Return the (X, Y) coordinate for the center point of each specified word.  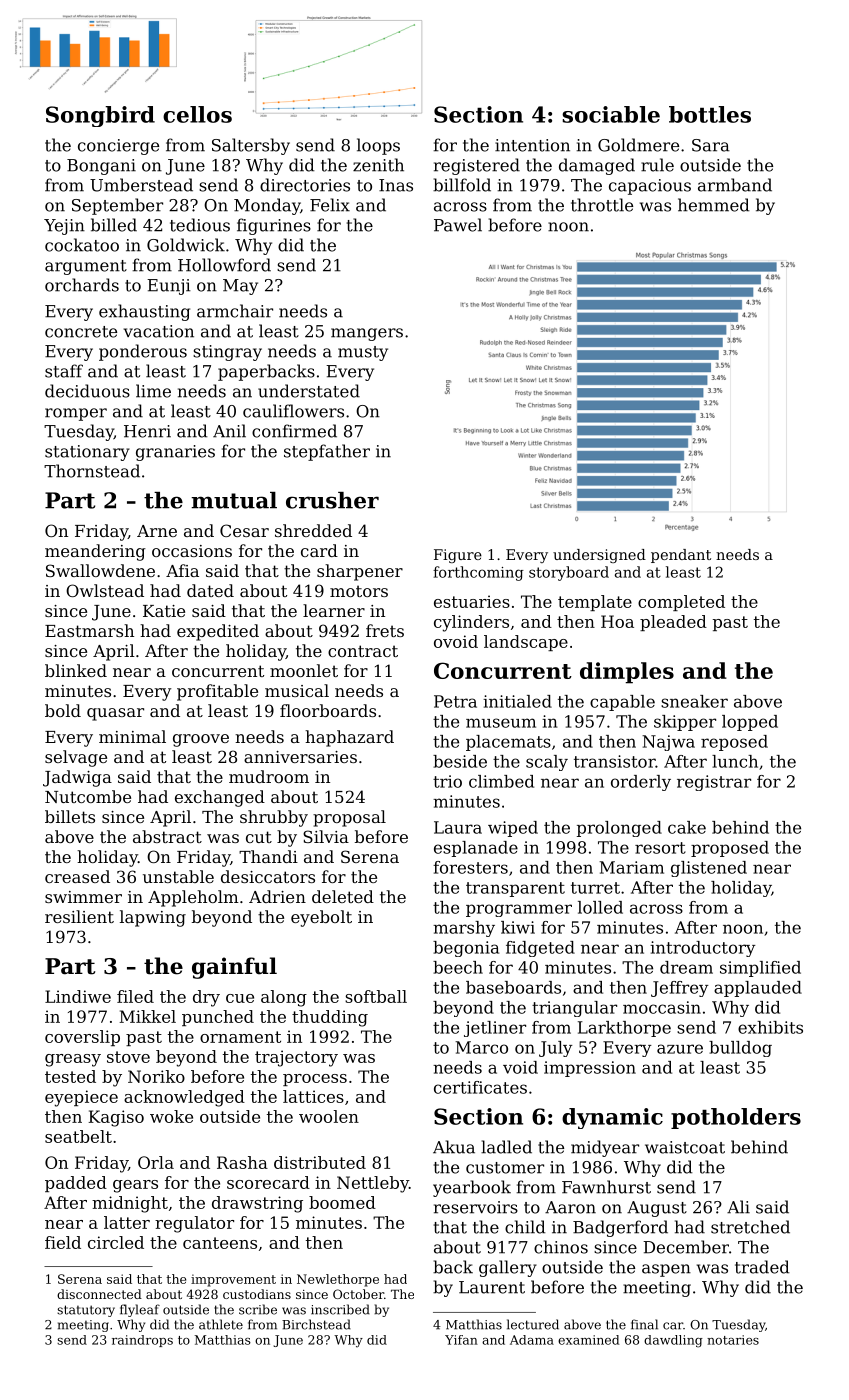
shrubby (274, 818)
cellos (197, 114)
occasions (192, 551)
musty (363, 353)
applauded (758, 989)
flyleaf (140, 1310)
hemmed (714, 205)
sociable (611, 114)
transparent (515, 889)
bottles (710, 114)
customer (505, 1168)
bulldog (740, 1049)
